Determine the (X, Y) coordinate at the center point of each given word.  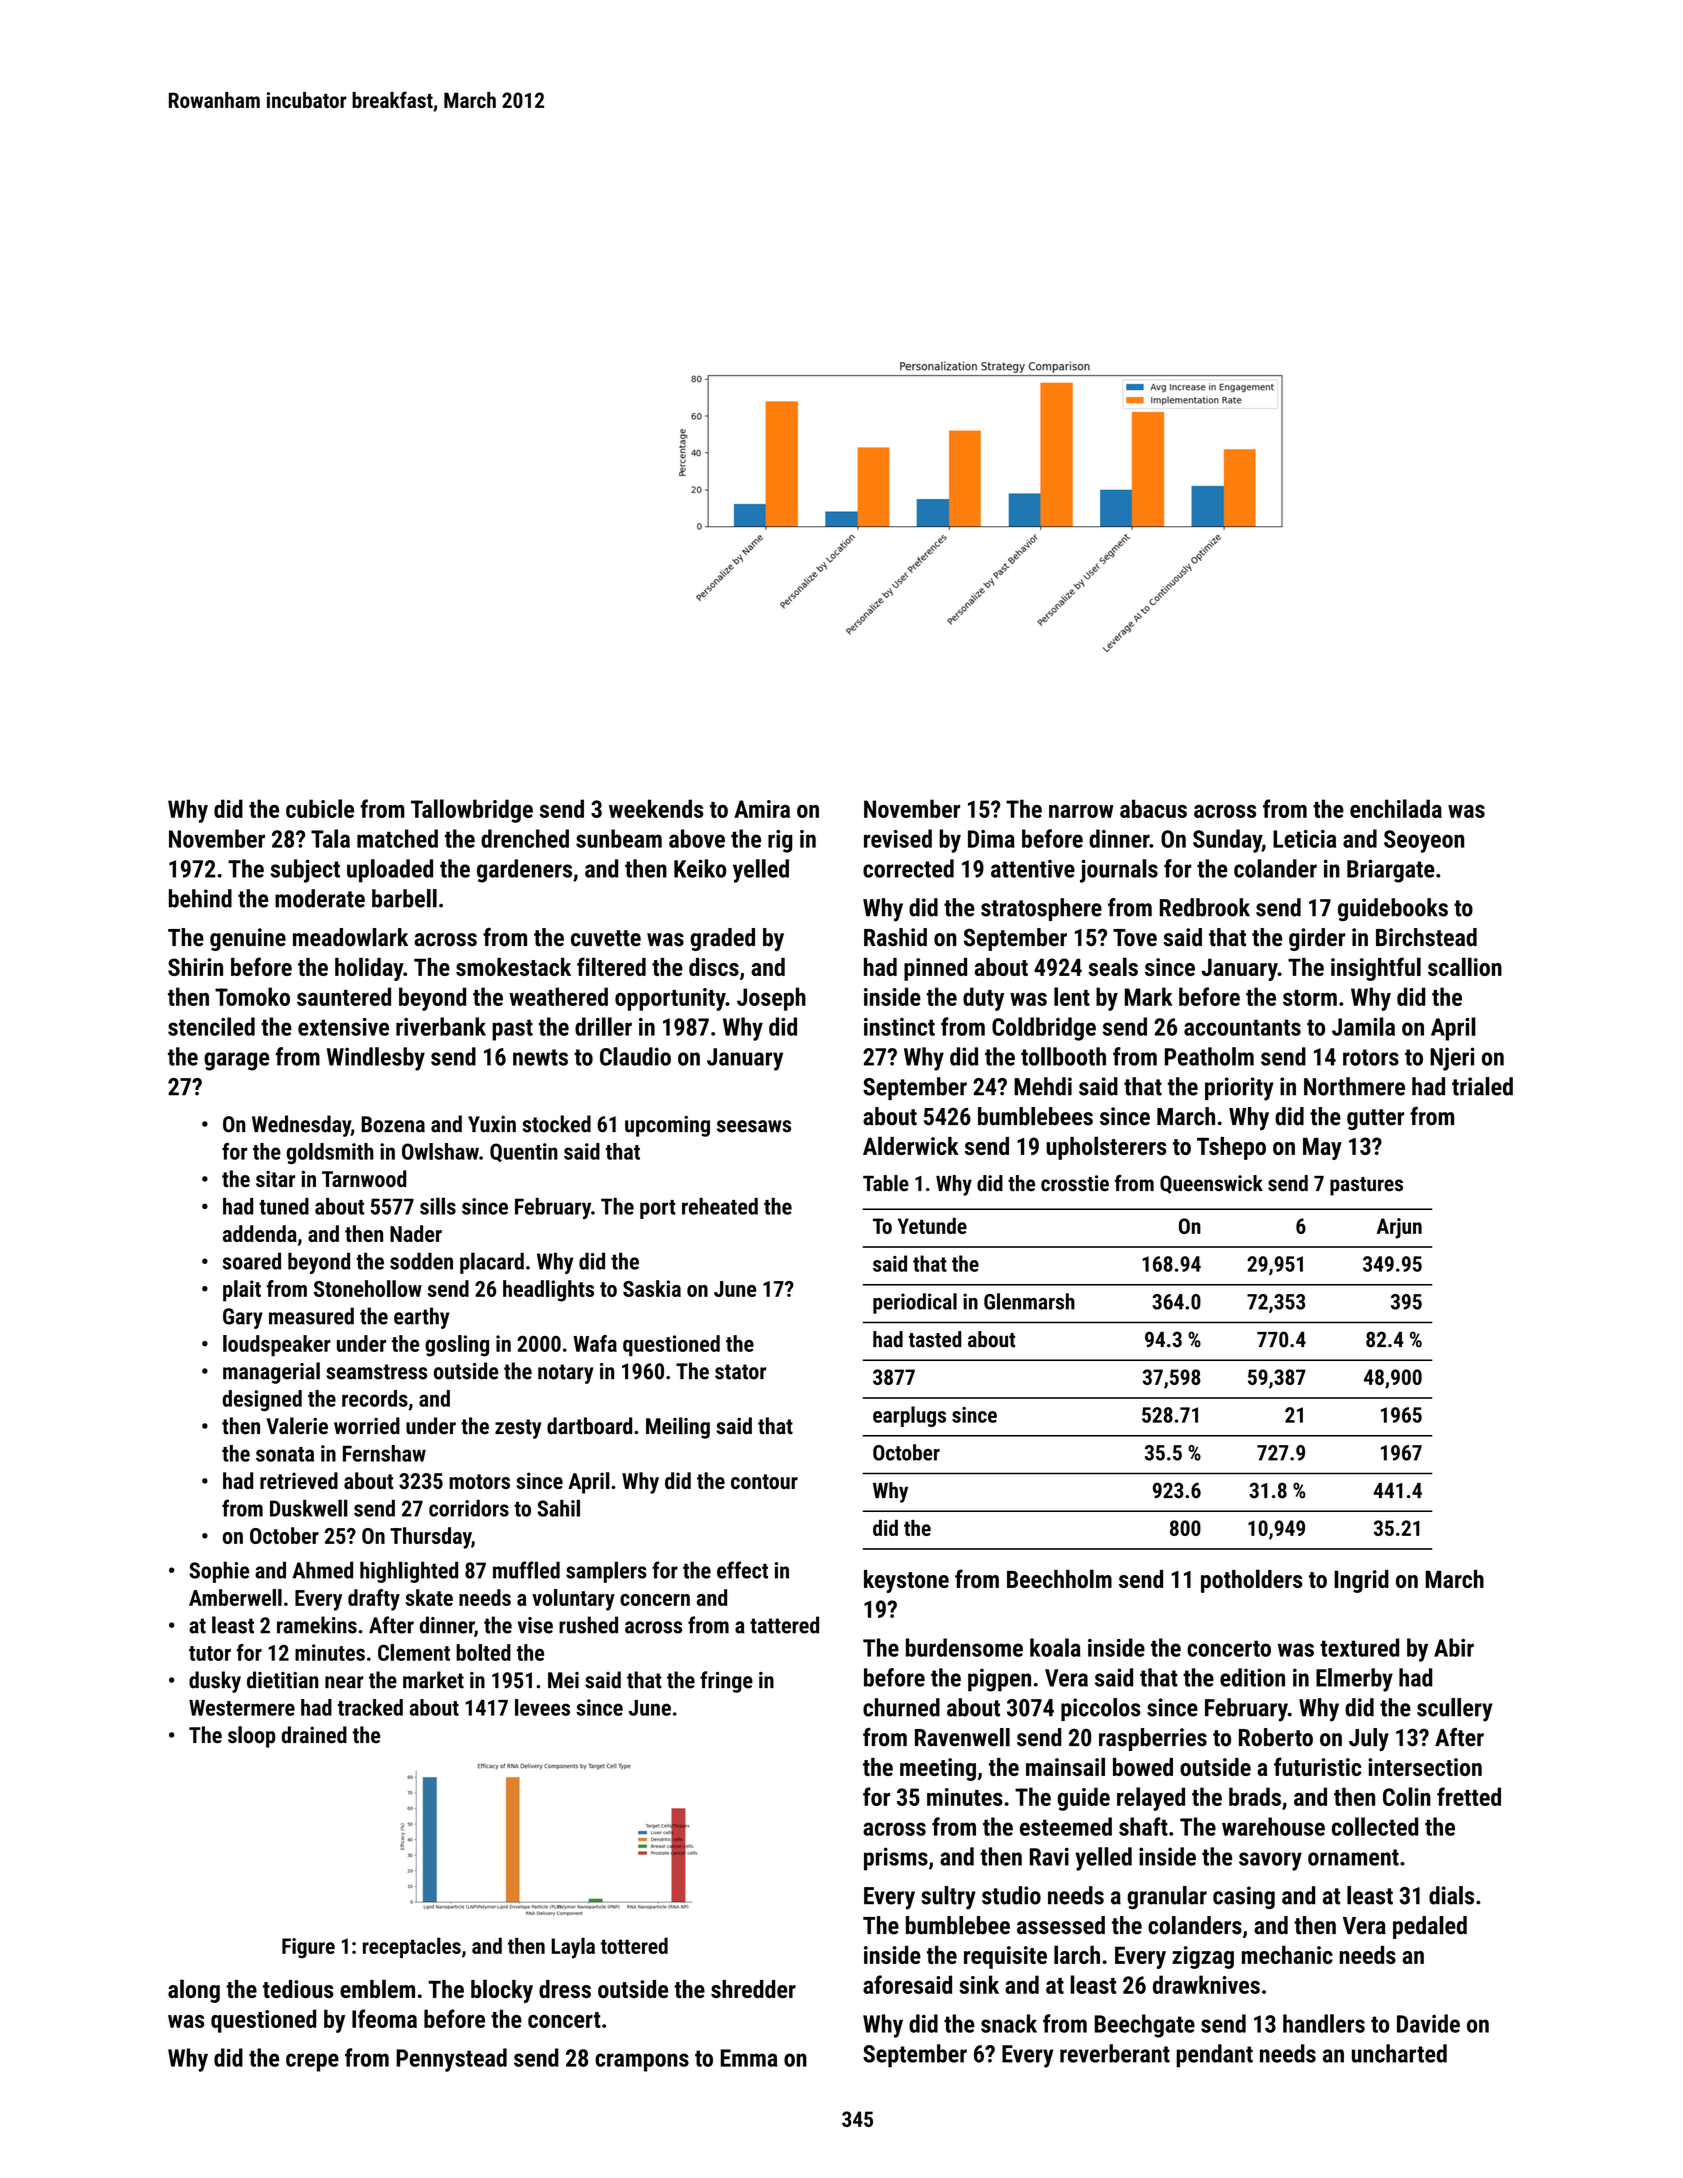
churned (901, 1707)
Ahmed (322, 1570)
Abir (1454, 1647)
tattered (784, 1625)
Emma (748, 2058)
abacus (1153, 808)
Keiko (700, 868)
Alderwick (911, 1145)
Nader (416, 1233)
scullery (1455, 1710)
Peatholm (1209, 1056)
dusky (215, 1682)
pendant (1214, 2056)
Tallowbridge (472, 811)
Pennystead (451, 2060)
